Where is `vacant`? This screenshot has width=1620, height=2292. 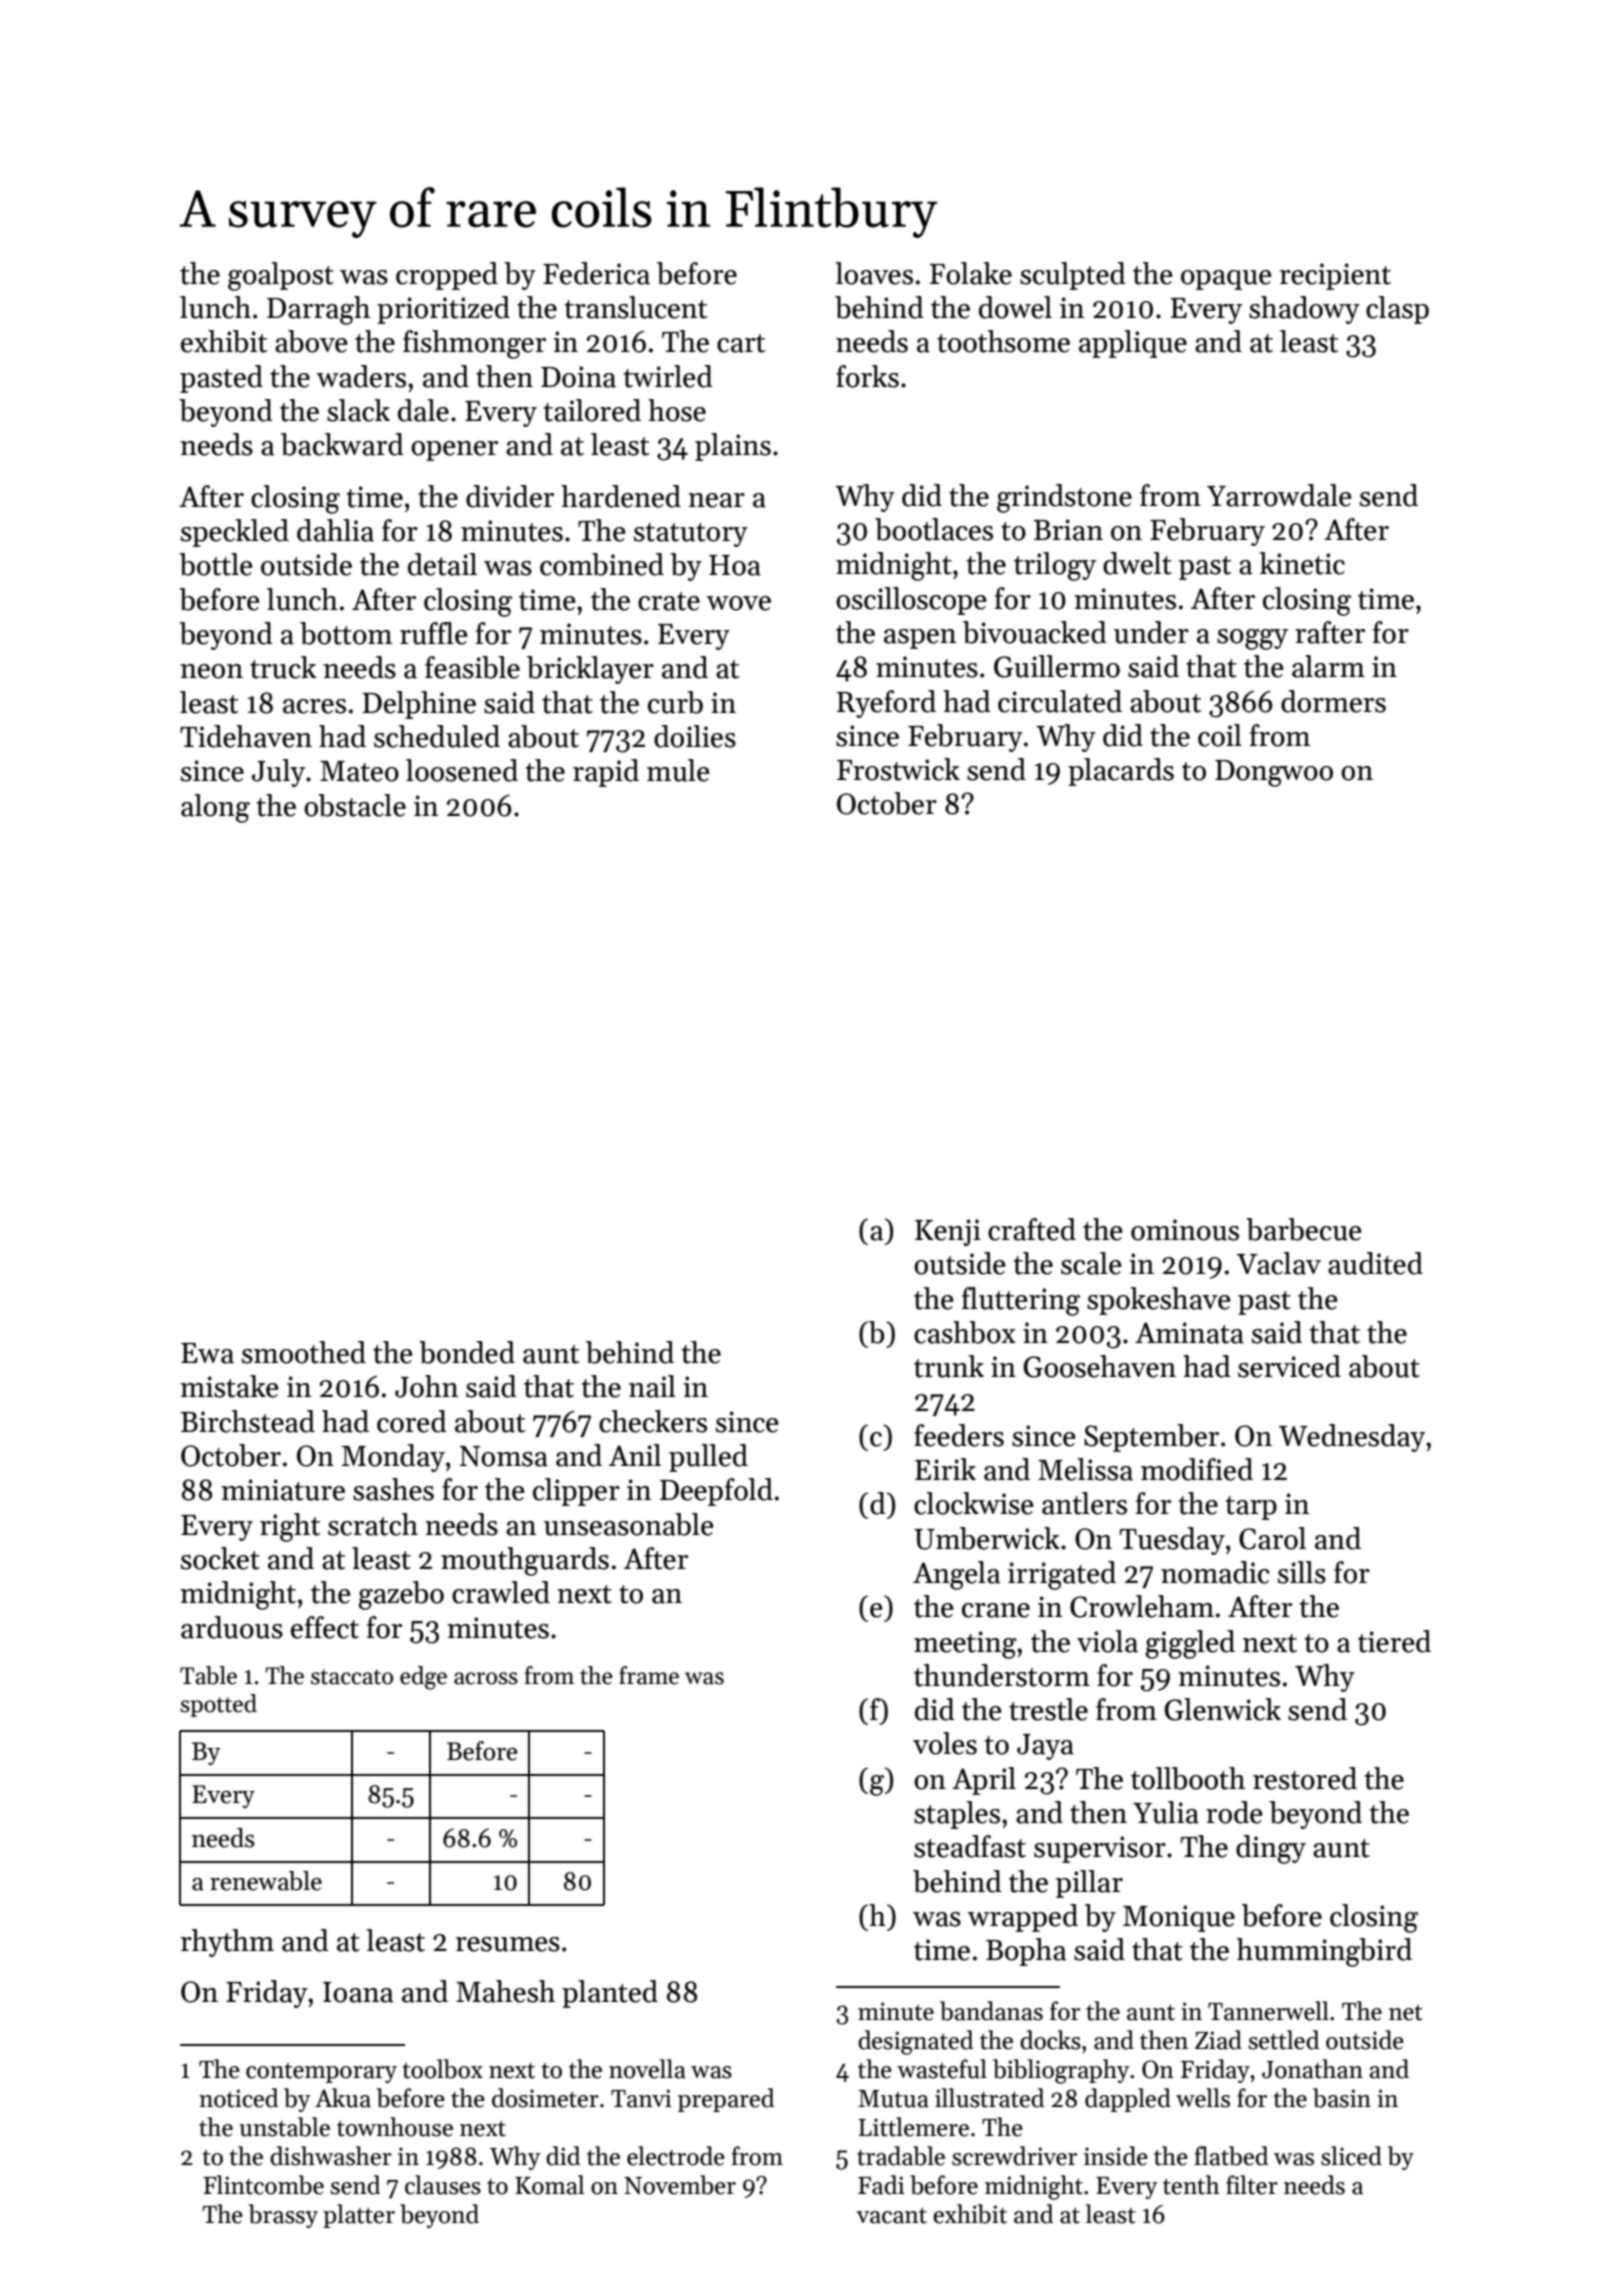
vacant is located at coordinates (891, 2216).
